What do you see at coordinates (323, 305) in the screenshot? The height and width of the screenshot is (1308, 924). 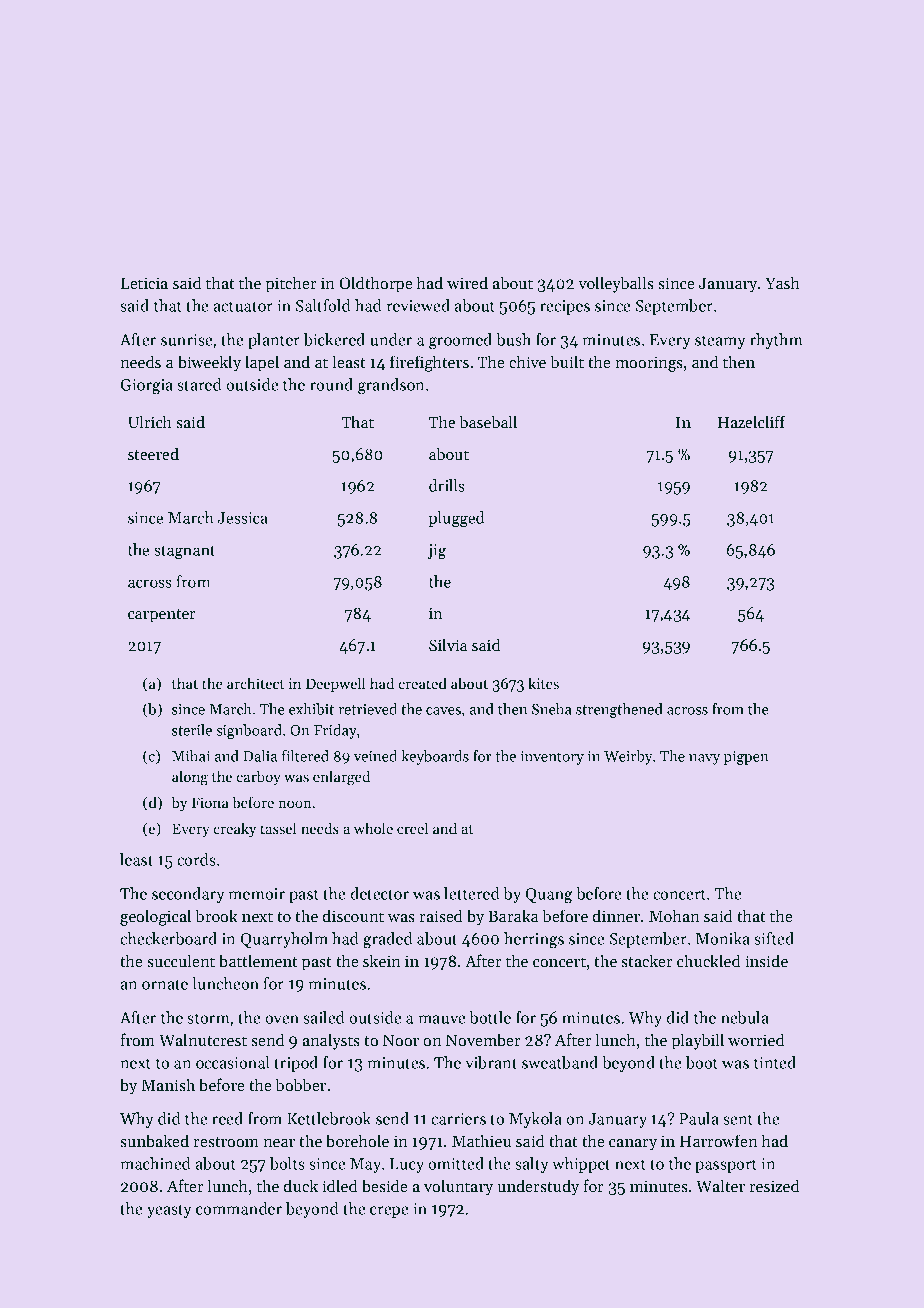 I see `Saltfold` at bounding box center [323, 305].
